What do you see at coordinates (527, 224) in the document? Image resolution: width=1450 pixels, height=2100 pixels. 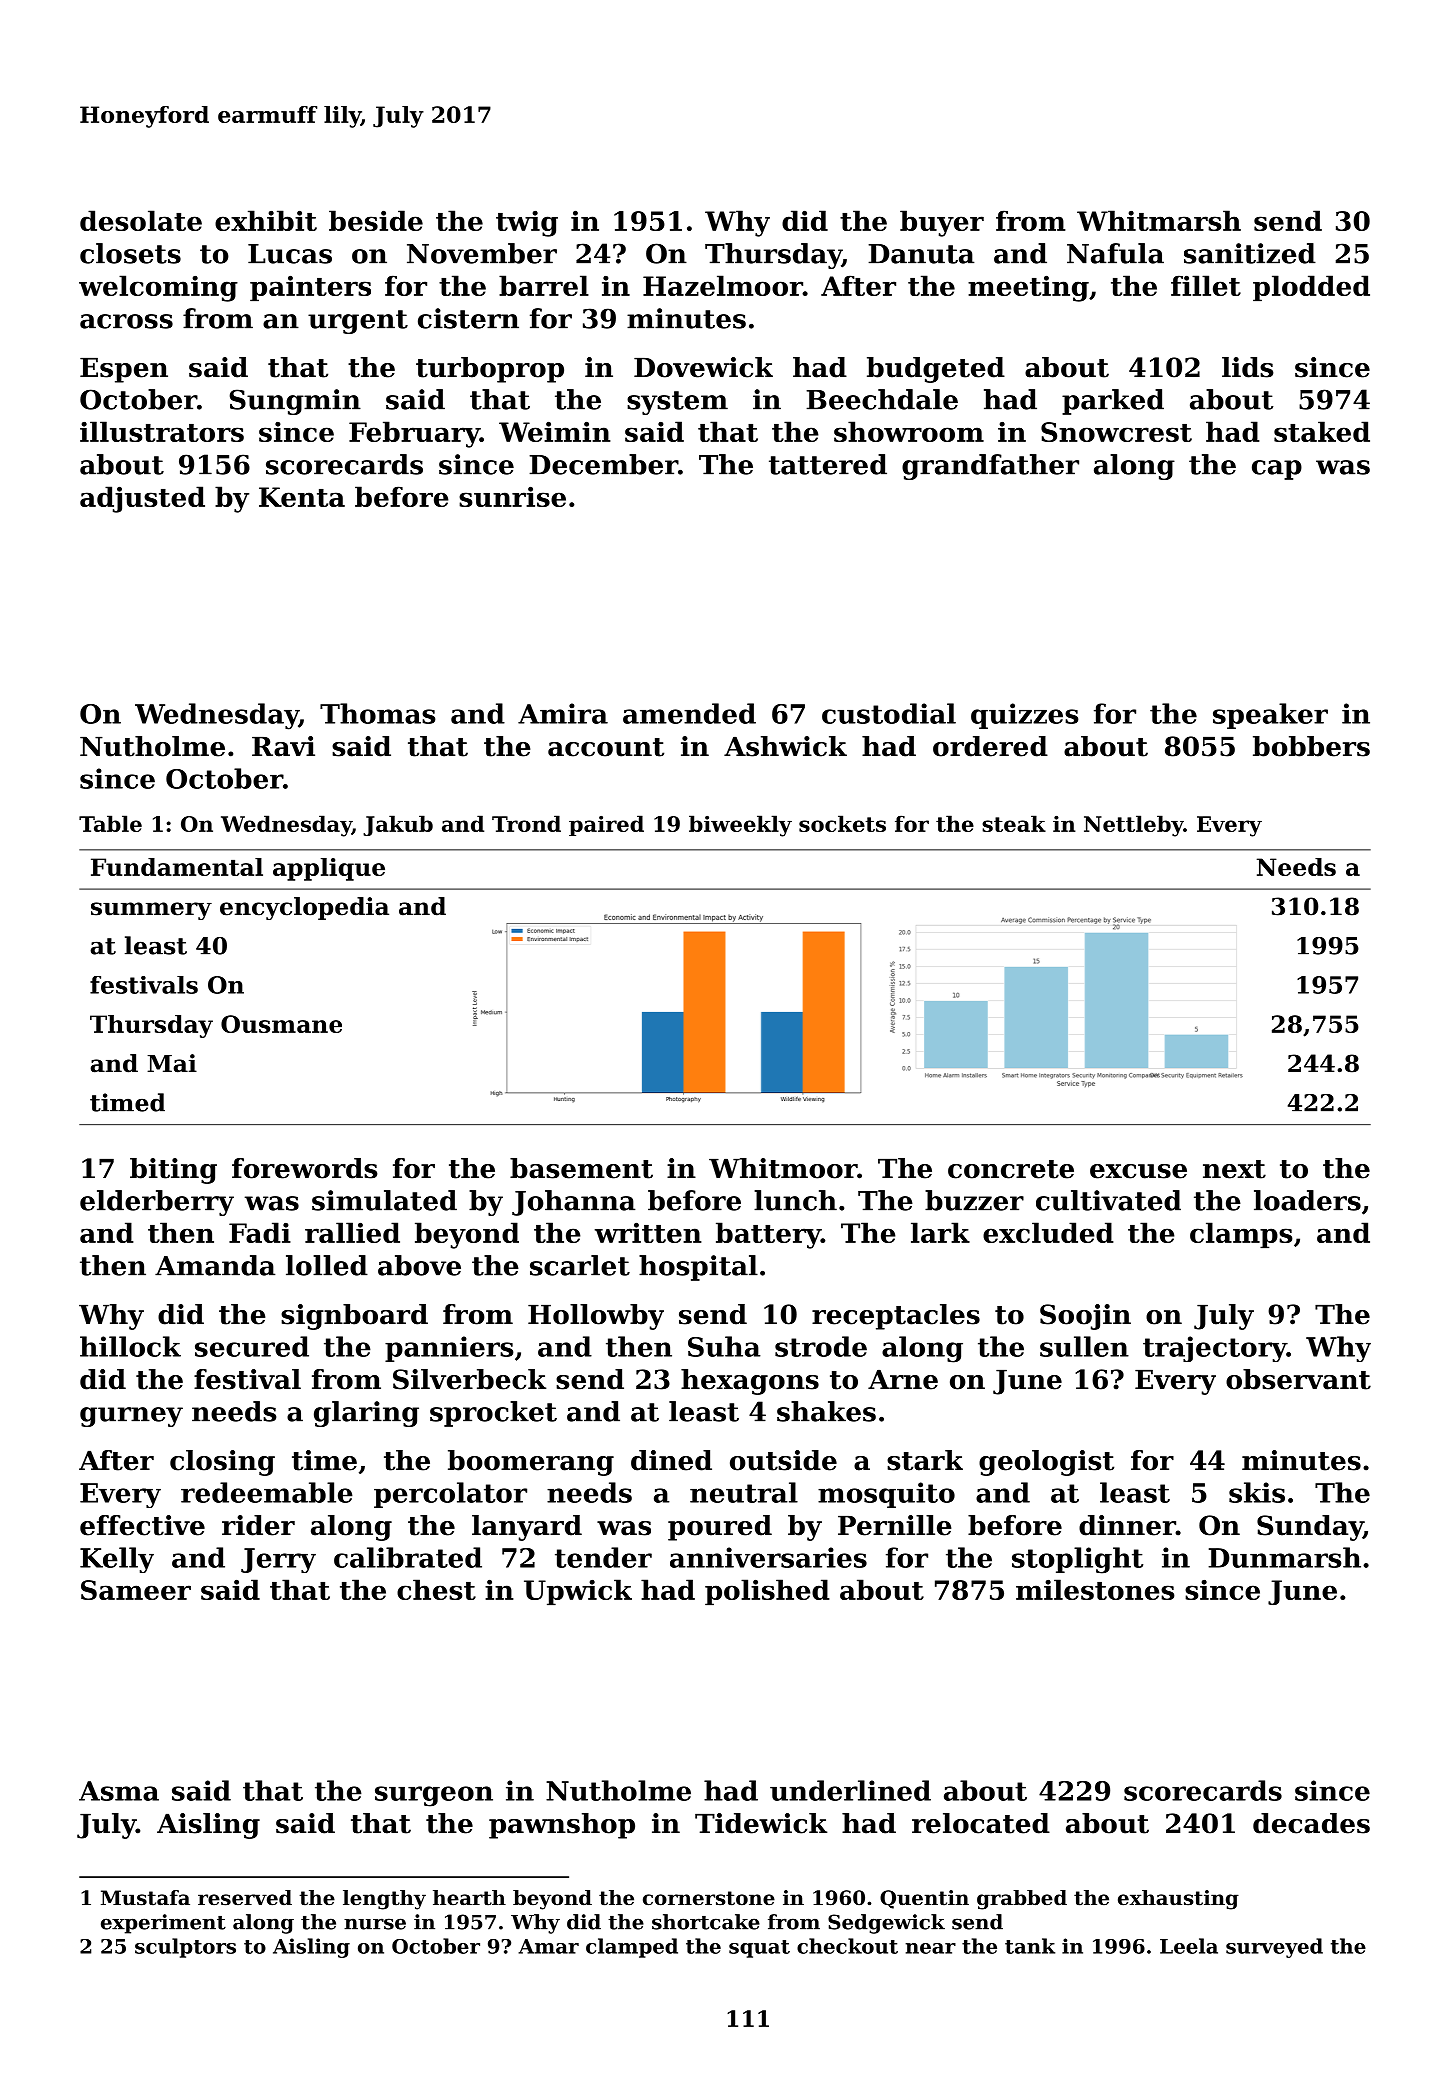 I see `twig` at bounding box center [527, 224].
